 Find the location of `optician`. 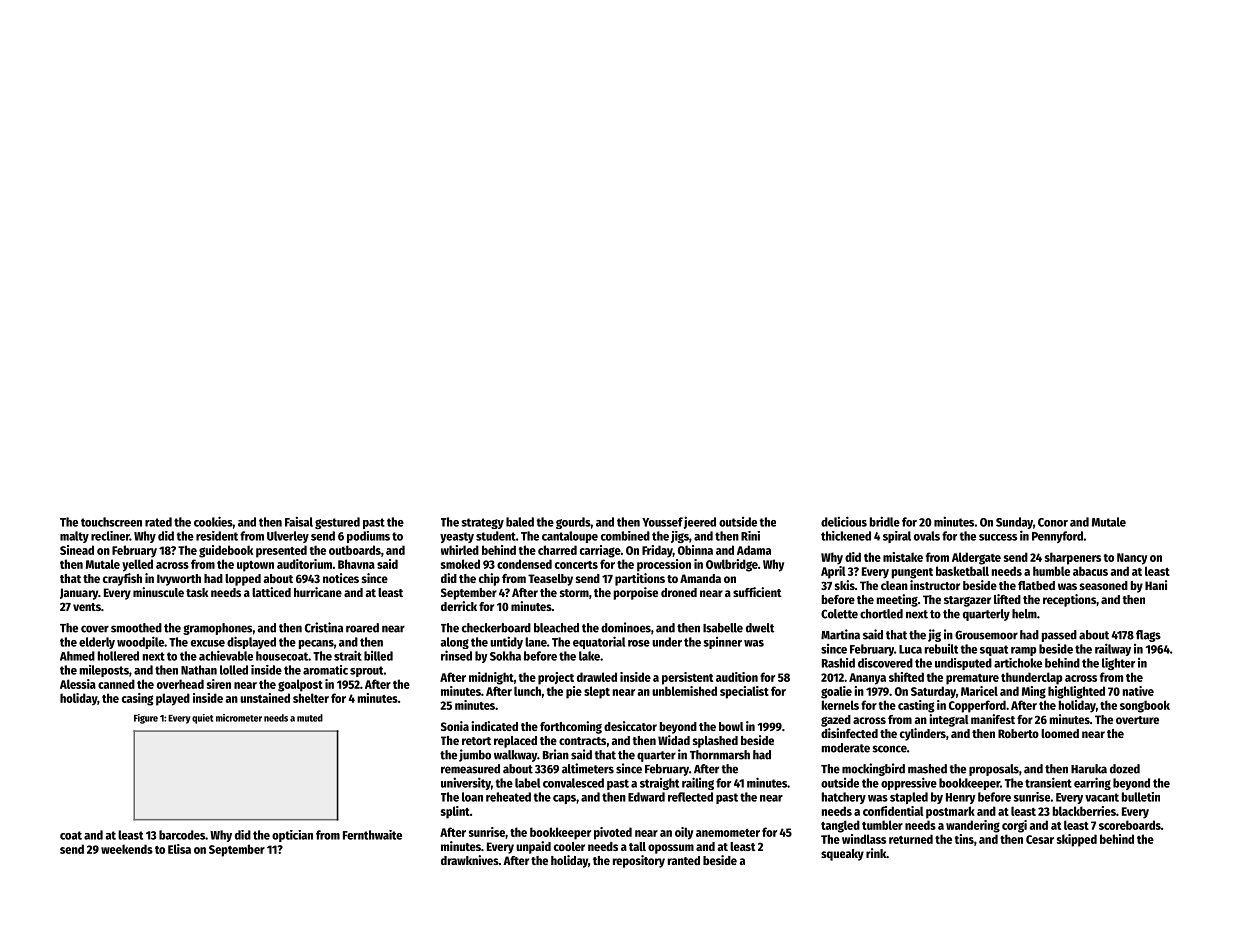

optician is located at coordinates (292, 836).
